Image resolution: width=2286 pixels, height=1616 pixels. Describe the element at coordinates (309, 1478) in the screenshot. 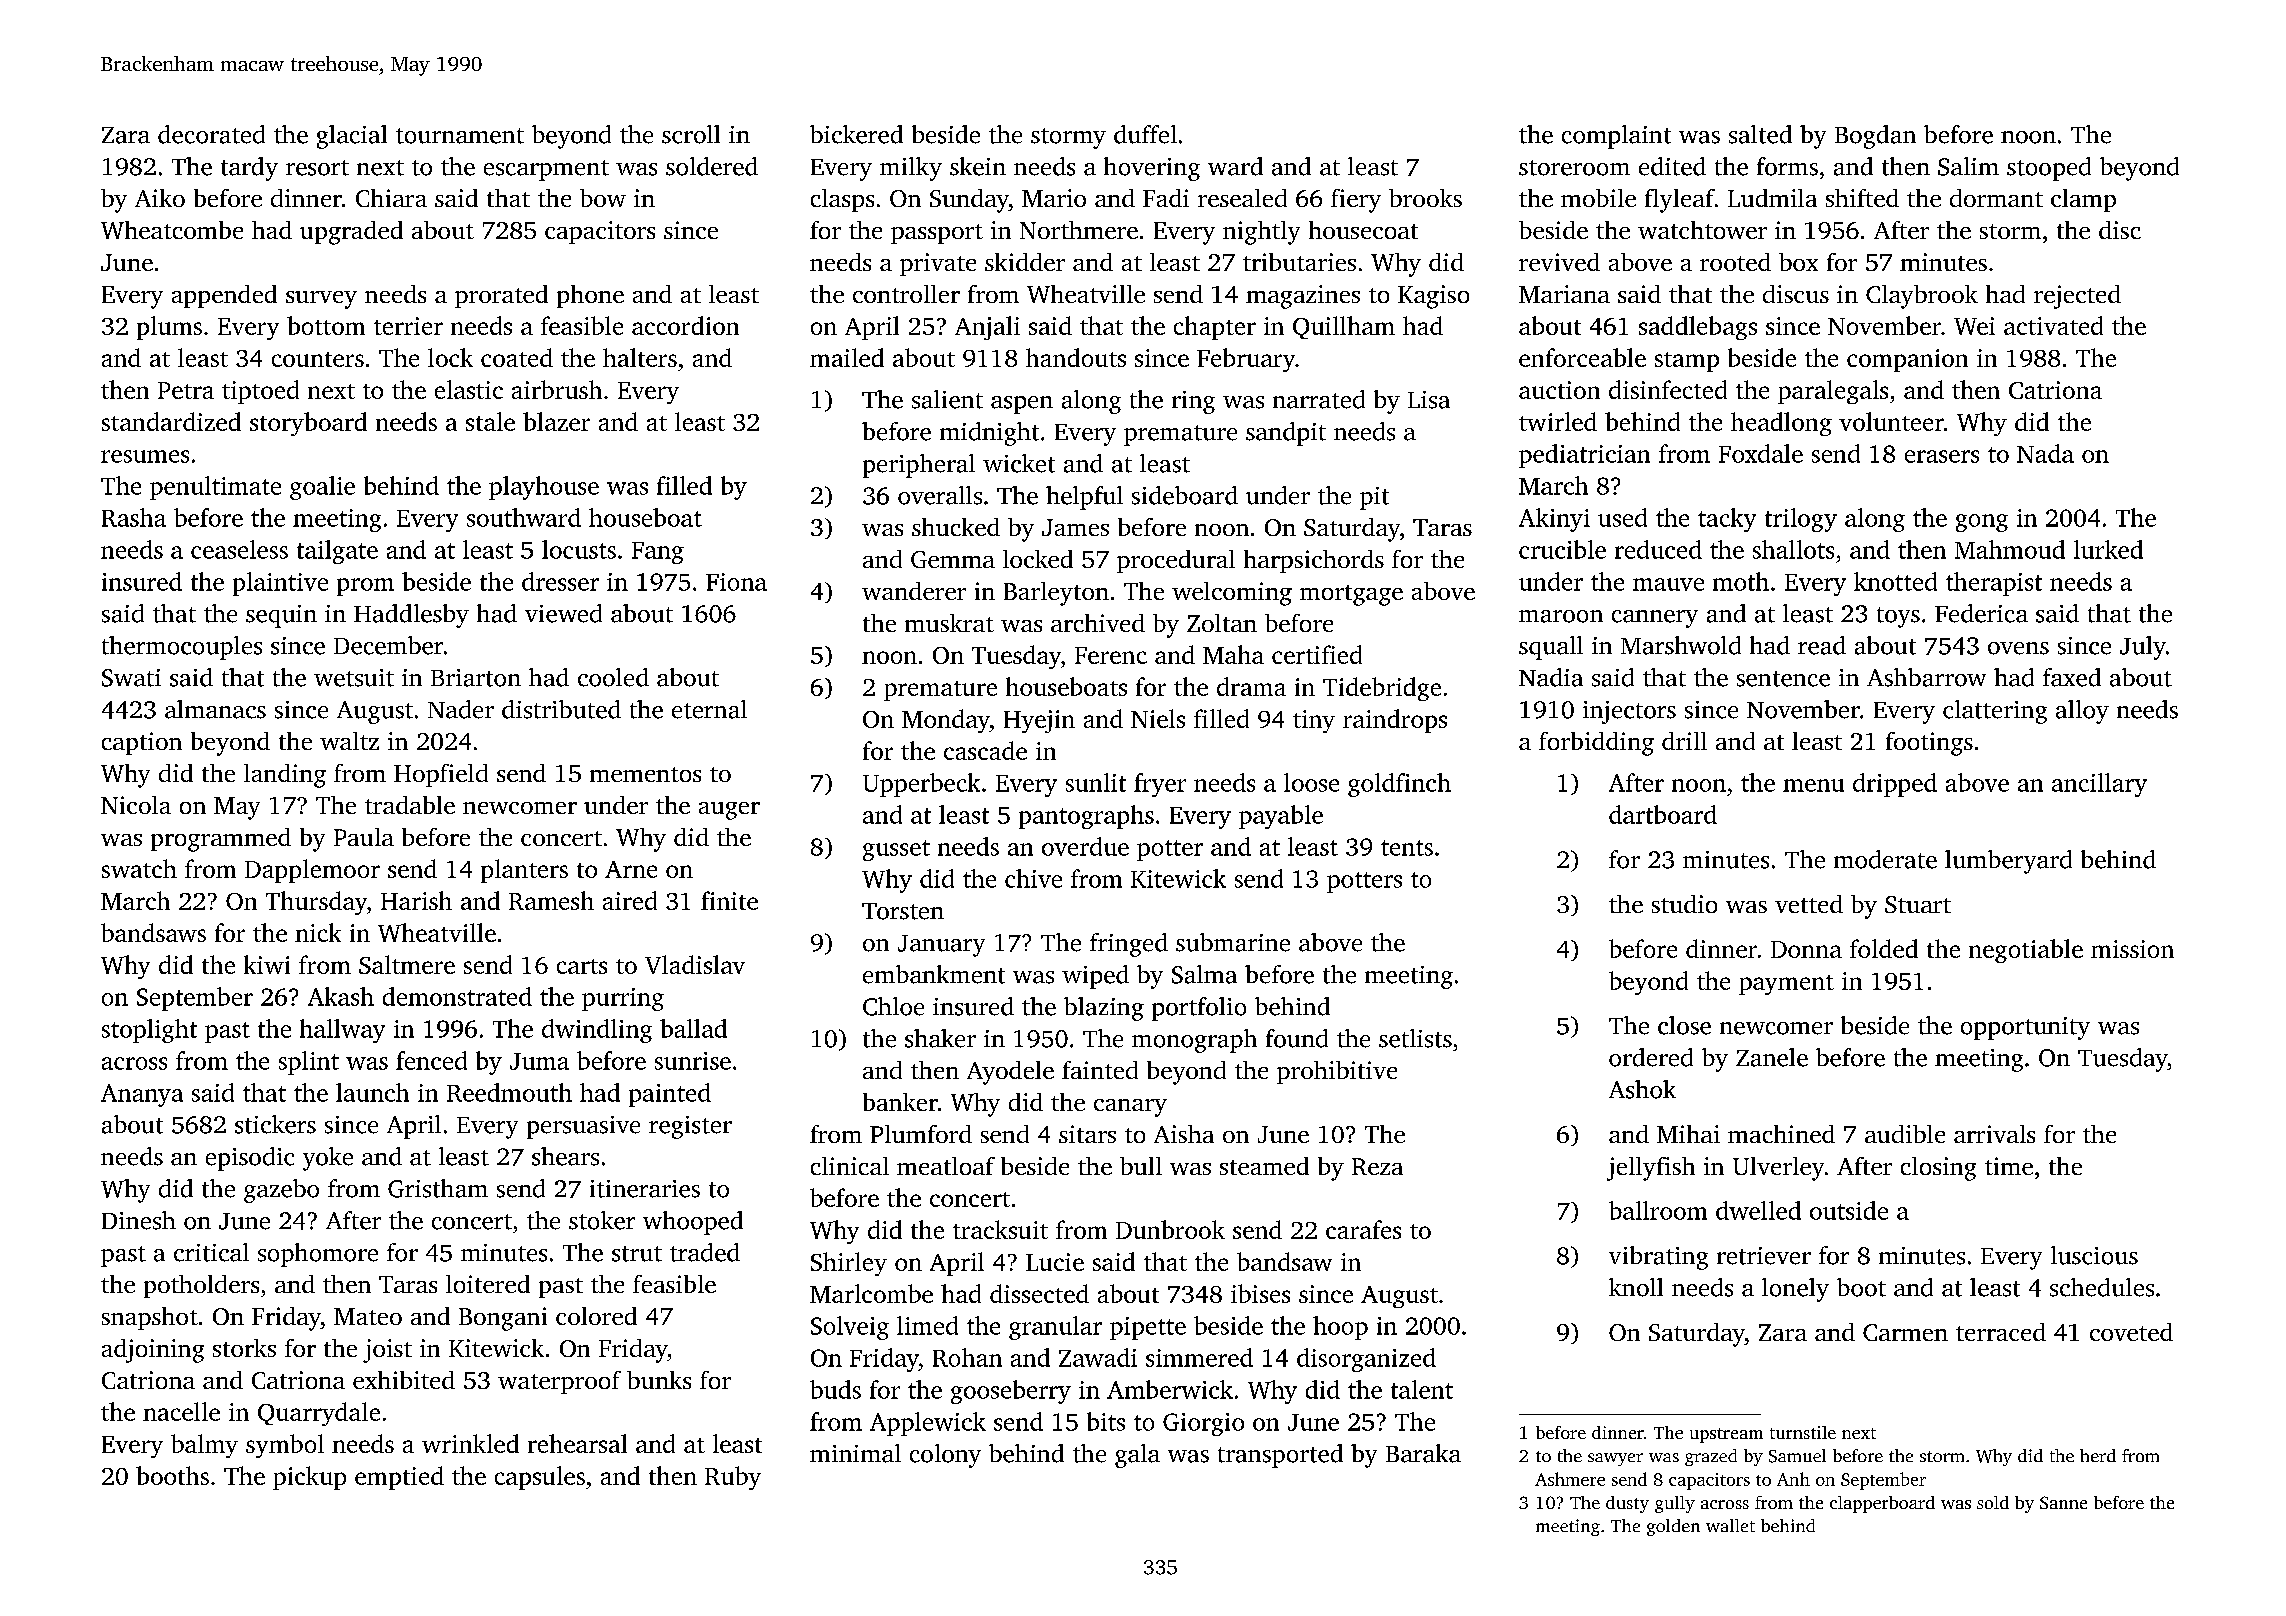

I see `pickup` at that location.
